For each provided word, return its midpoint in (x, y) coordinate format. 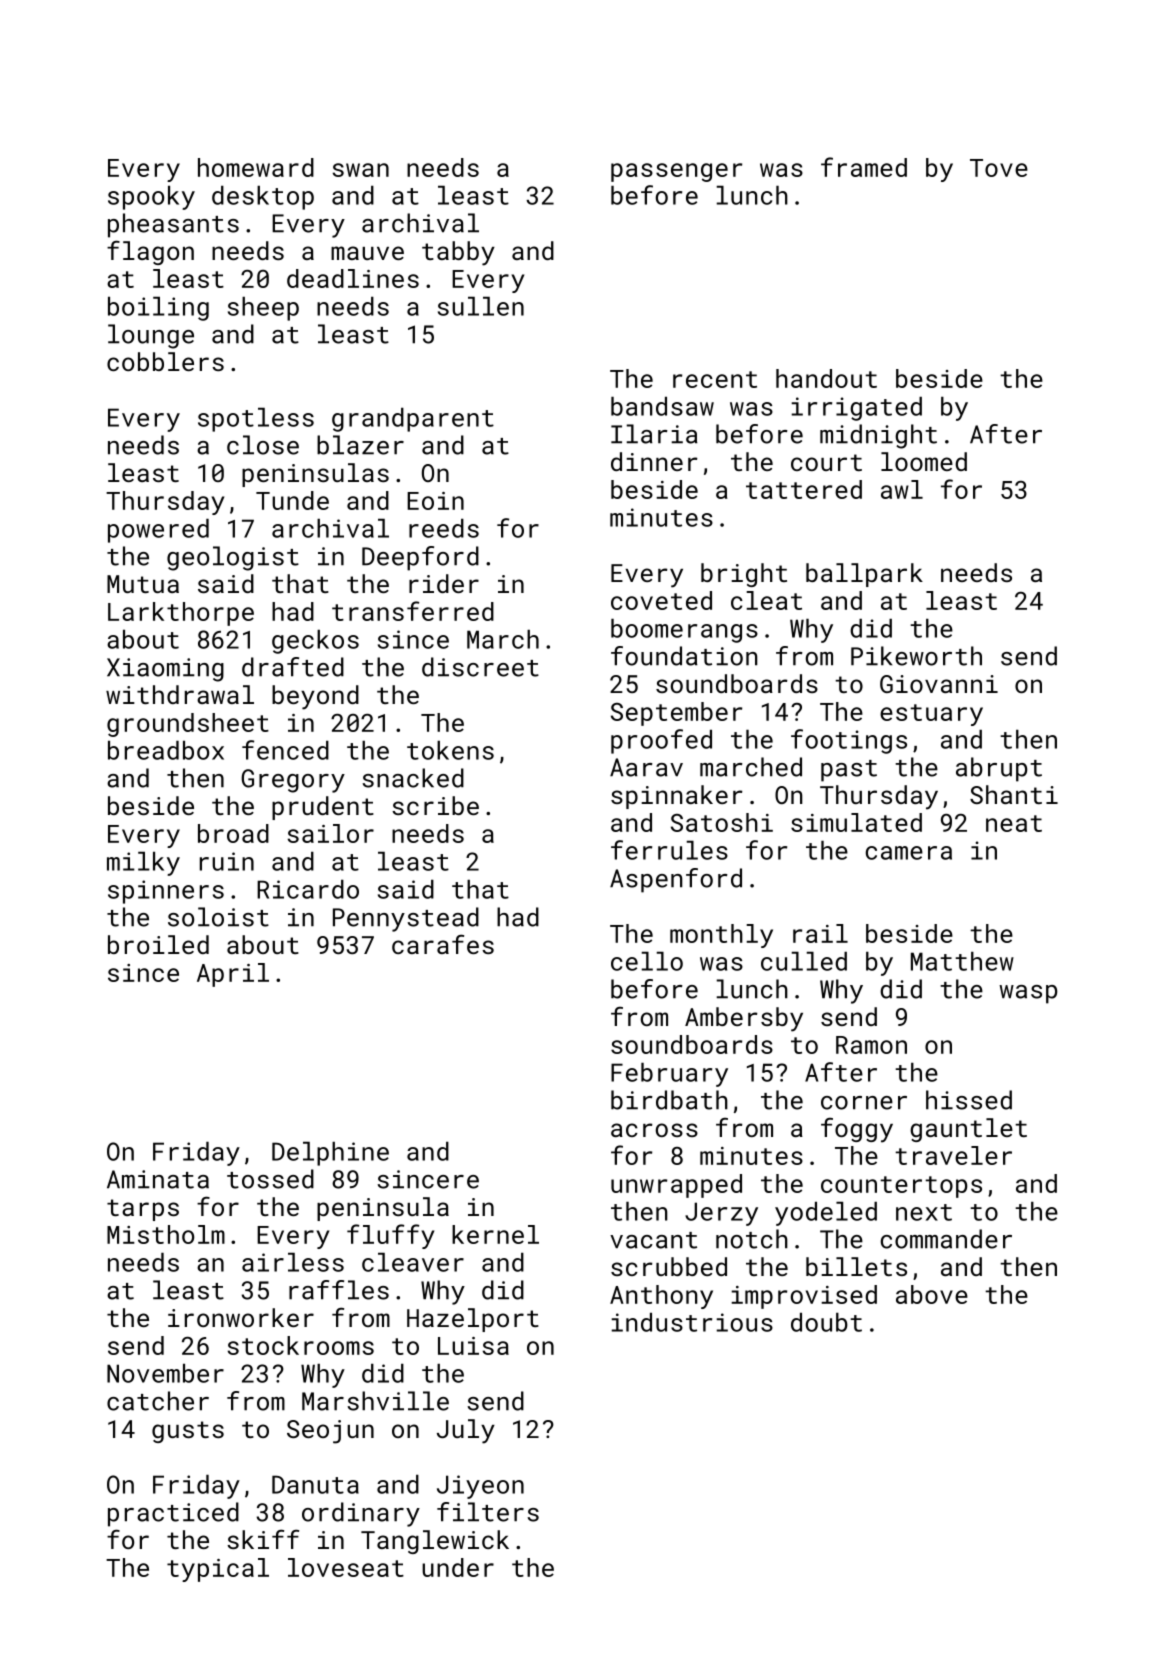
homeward (256, 167)
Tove (999, 168)
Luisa (473, 1346)
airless (293, 1262)
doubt (826, 1322)
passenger (676, 172)
